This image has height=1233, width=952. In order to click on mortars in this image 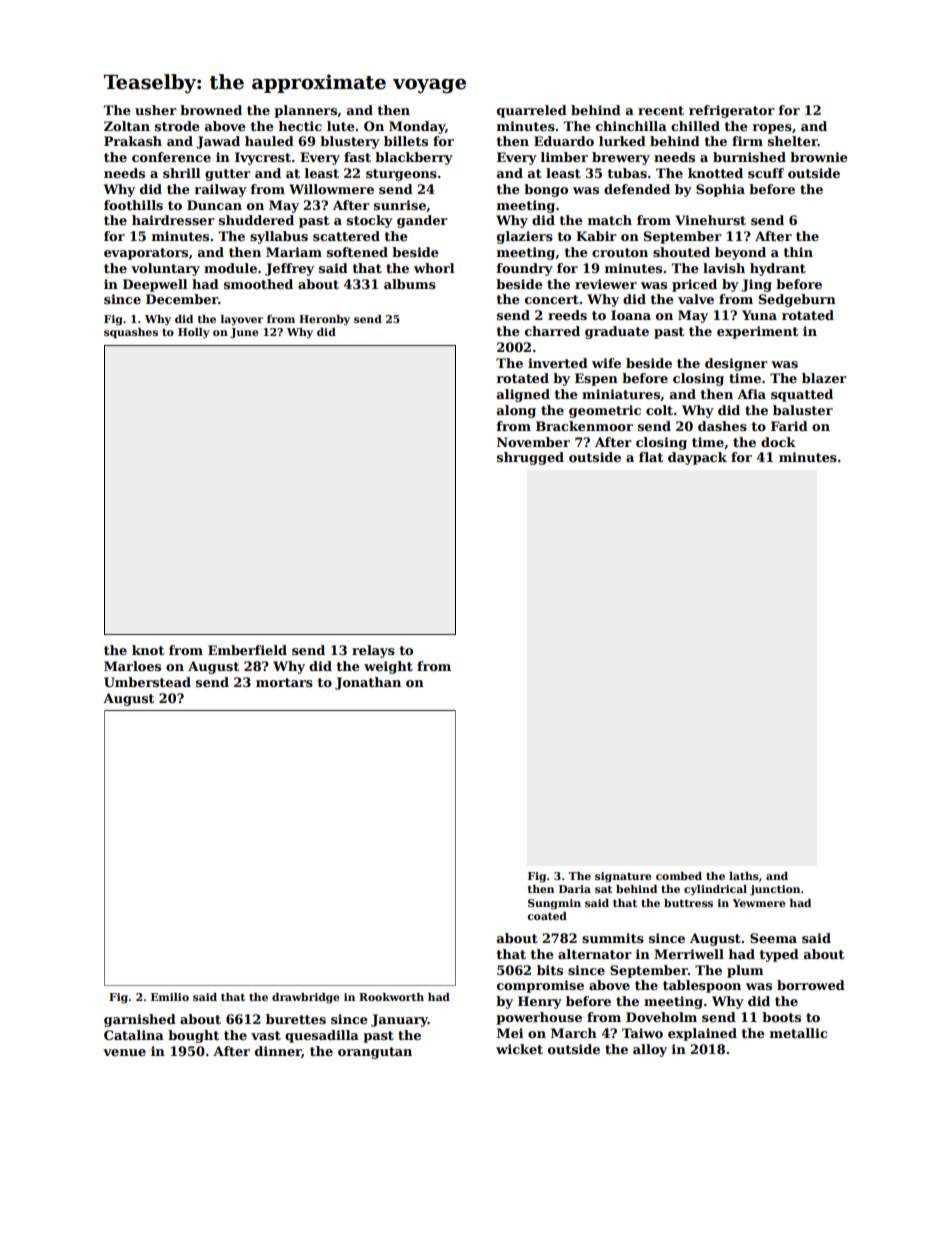, I will do `click(284, 682)`.
